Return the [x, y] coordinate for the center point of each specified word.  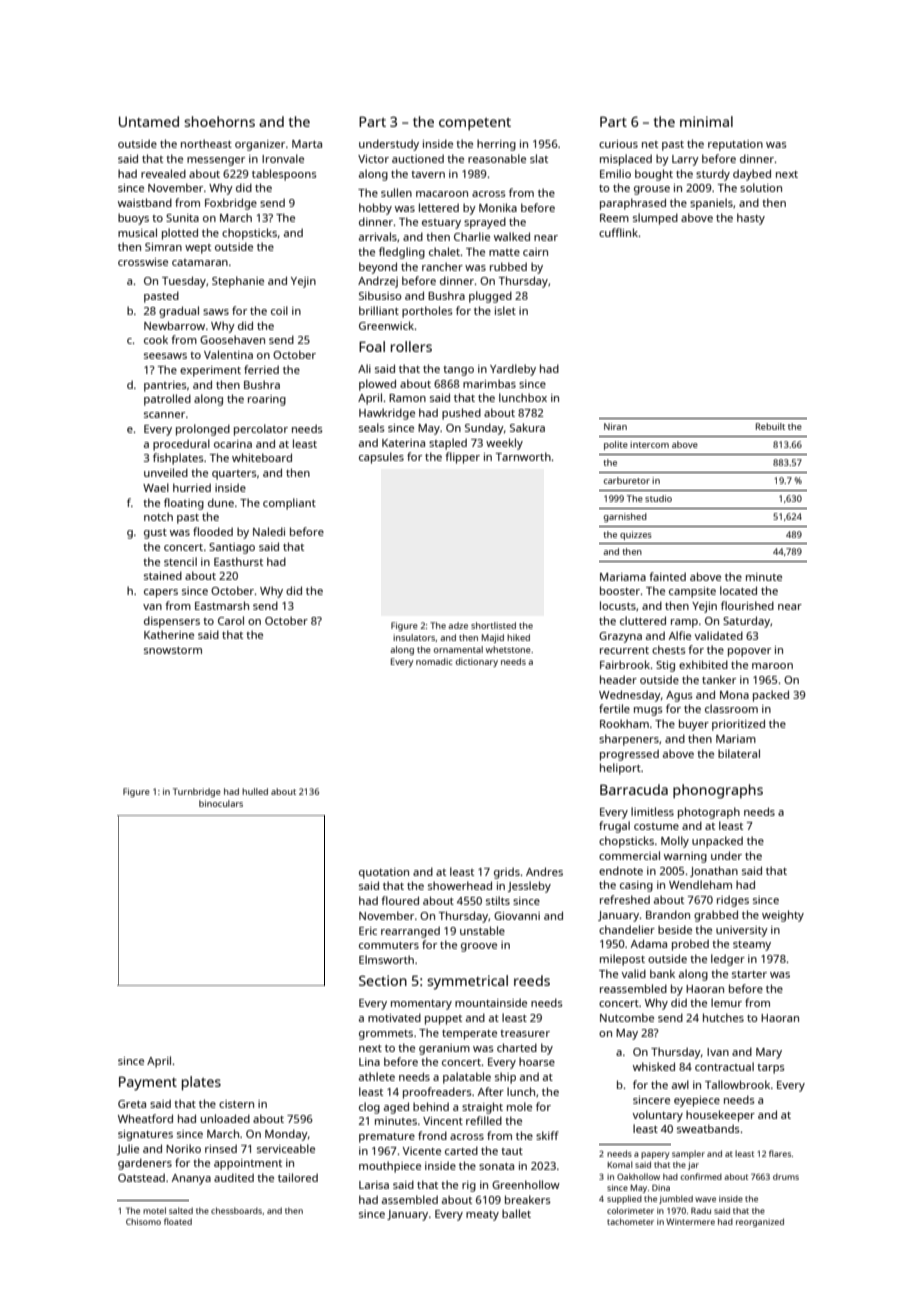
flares [780, 1153]
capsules [381, 458]
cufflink [618, 232]
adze [458, 625]
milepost [622, 960]
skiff [547, 1135]
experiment [210, 371]
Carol [231, 620]
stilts [498, 900]
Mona [734, 695]
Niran [615, 426]
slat [539, 158]
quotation [384, 873]
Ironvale [283, 158]
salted [181, 1210]
